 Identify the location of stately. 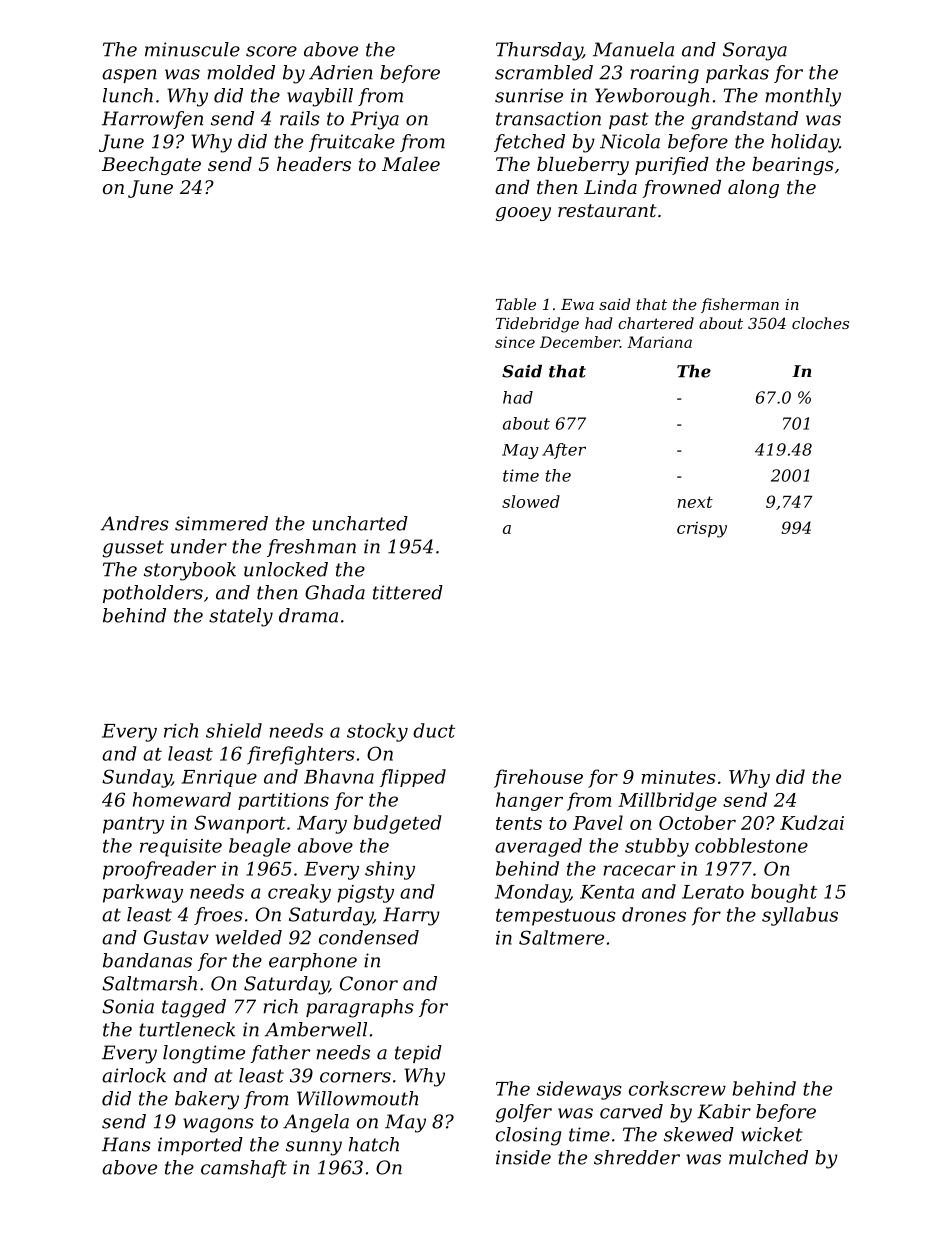
(241, 617).
